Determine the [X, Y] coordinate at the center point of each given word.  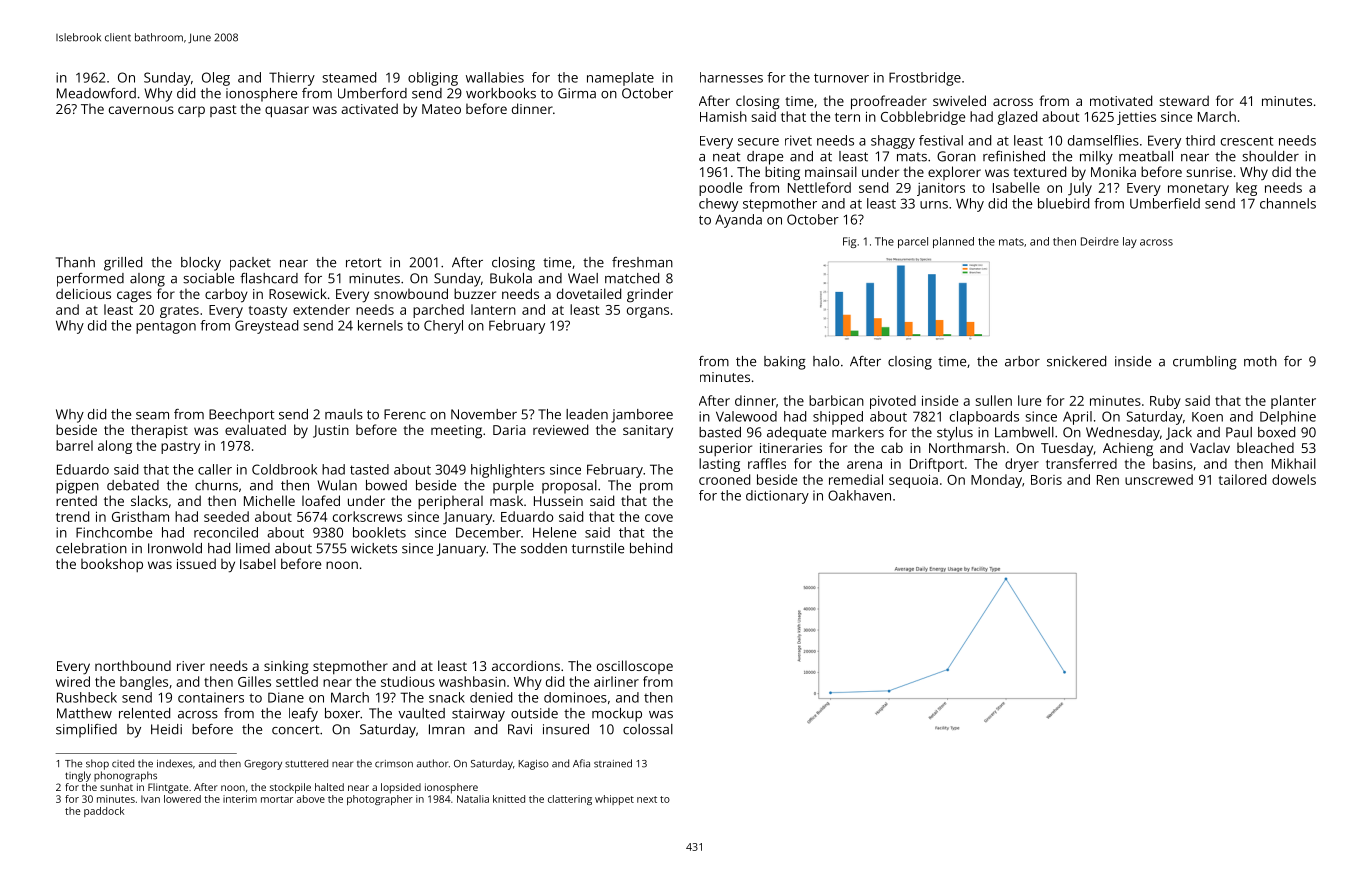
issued [196, 563]
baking [785, 363]
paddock [104, 812]
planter [1293, 402]
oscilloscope [635, 667]
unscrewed [1159, 479]
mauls [344, 414]
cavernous [141, 110]
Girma [577, 93]
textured [1039, 171]
